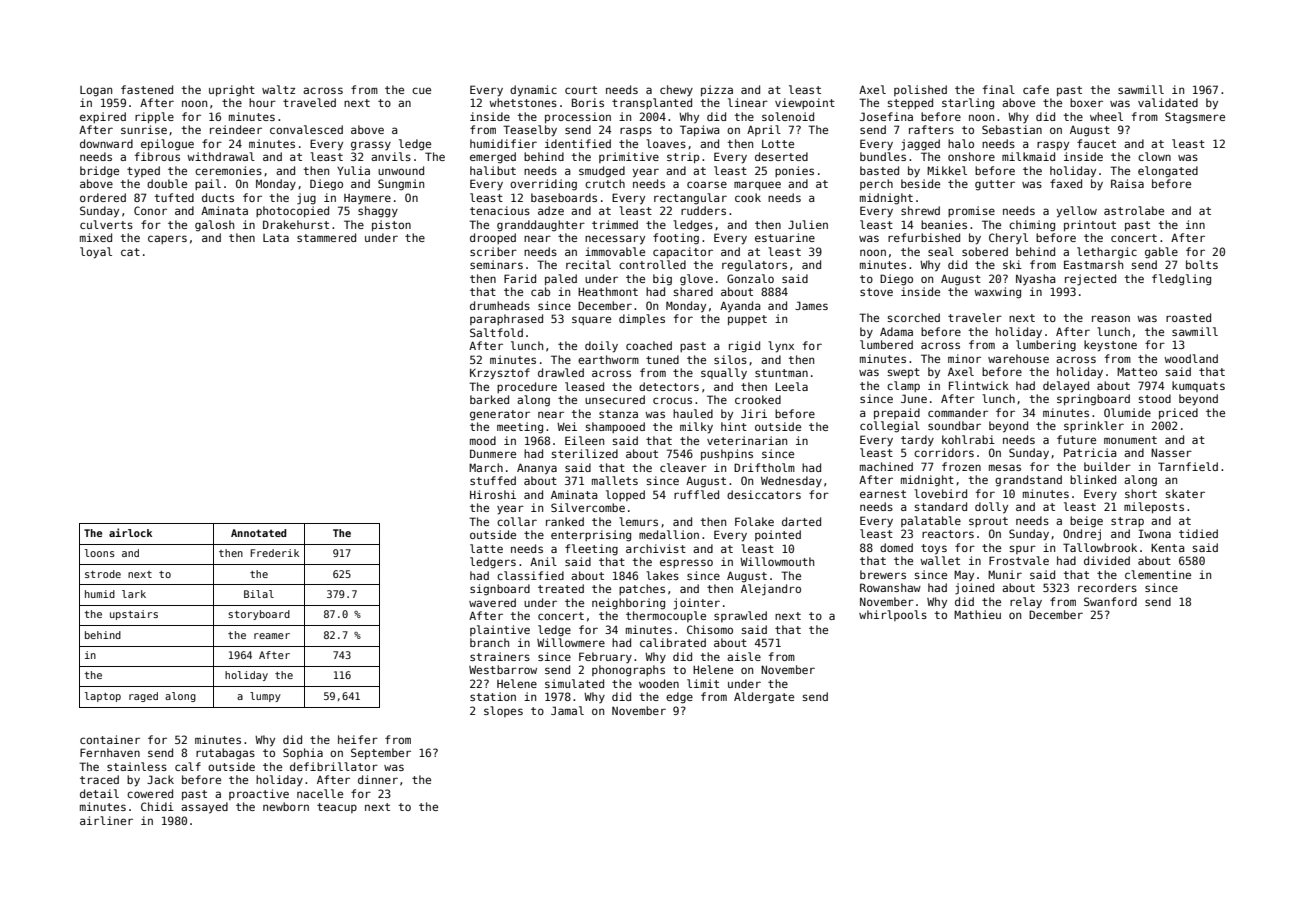  Describe the element at coordinates (106, 820) in the screenshot. I see `airliner` at that location.
